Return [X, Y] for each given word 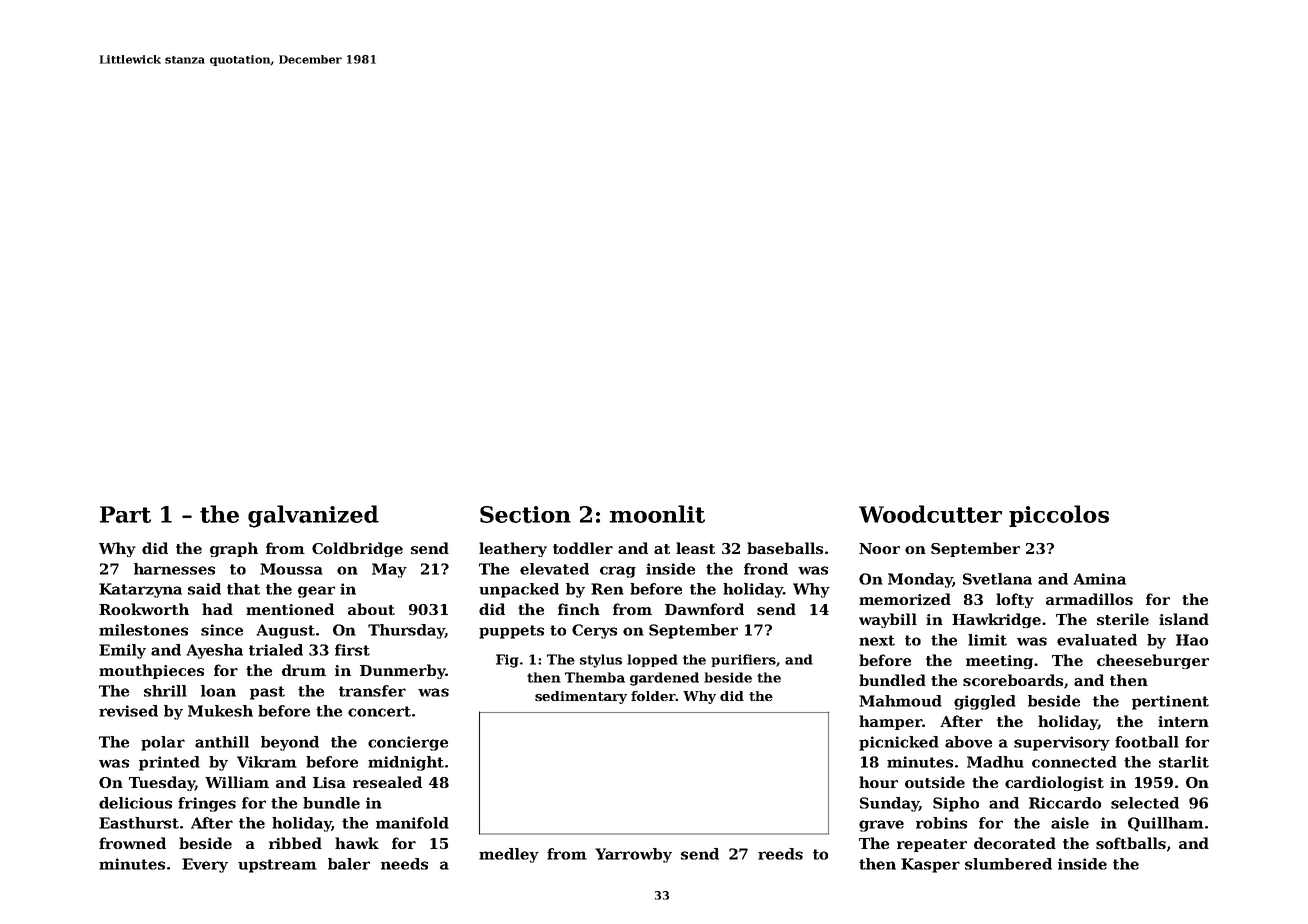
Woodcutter [930, 514]
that [243, 589]
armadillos [1089, 599]
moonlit [657, 514]
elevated [554, 569]
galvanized [313, 516]
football [1147, 742]
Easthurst [139, 823]
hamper [890, 722]
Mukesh [220, 711]
